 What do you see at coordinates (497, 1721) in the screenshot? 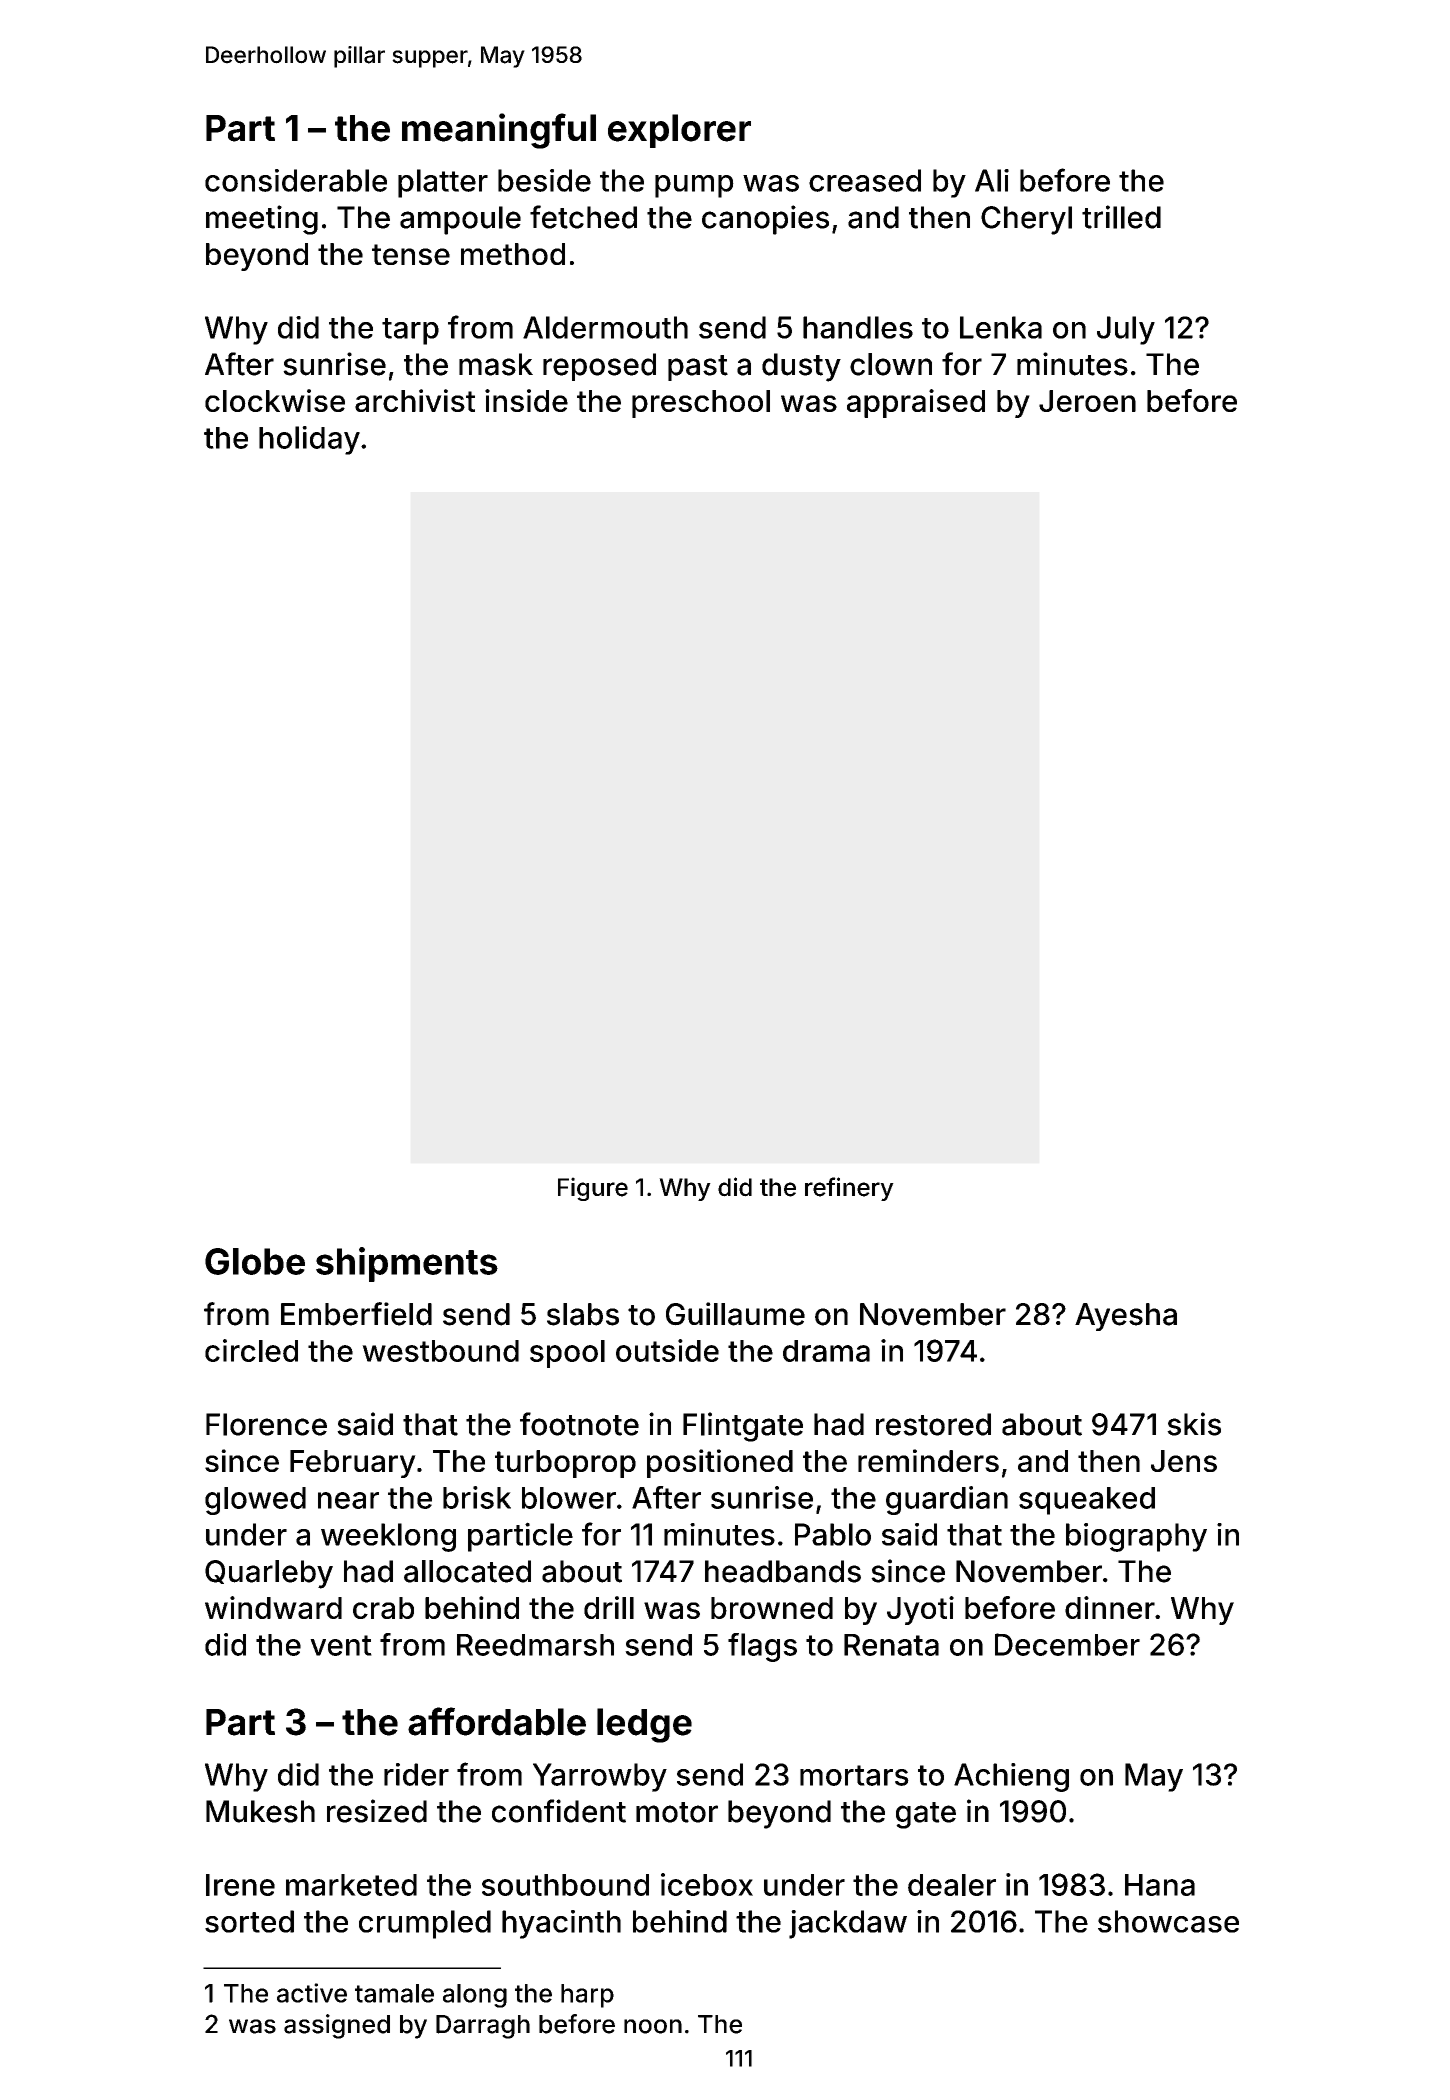
I see `affordable` at bounding box center [497, 1721].
